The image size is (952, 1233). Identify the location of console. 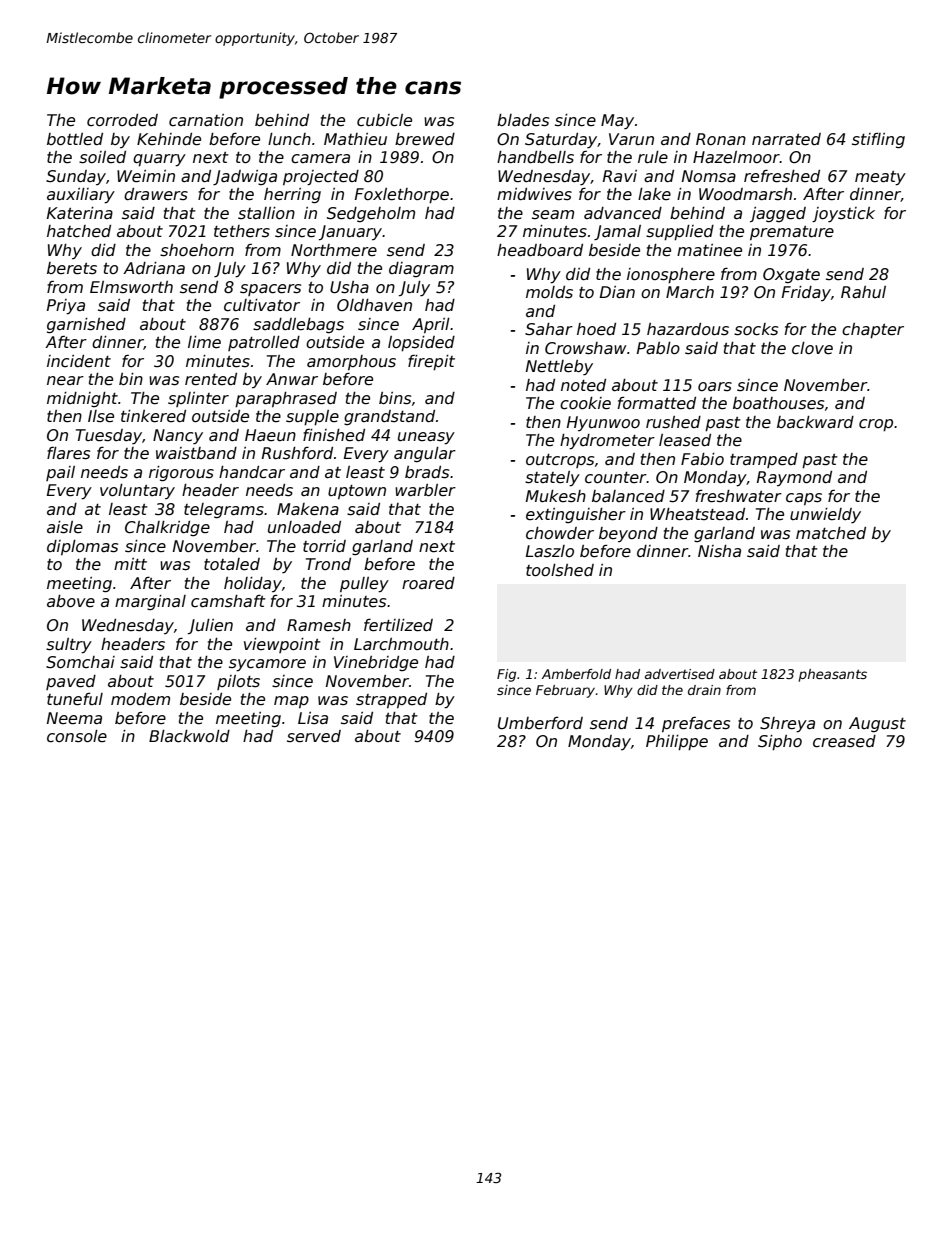
(77, 736).
